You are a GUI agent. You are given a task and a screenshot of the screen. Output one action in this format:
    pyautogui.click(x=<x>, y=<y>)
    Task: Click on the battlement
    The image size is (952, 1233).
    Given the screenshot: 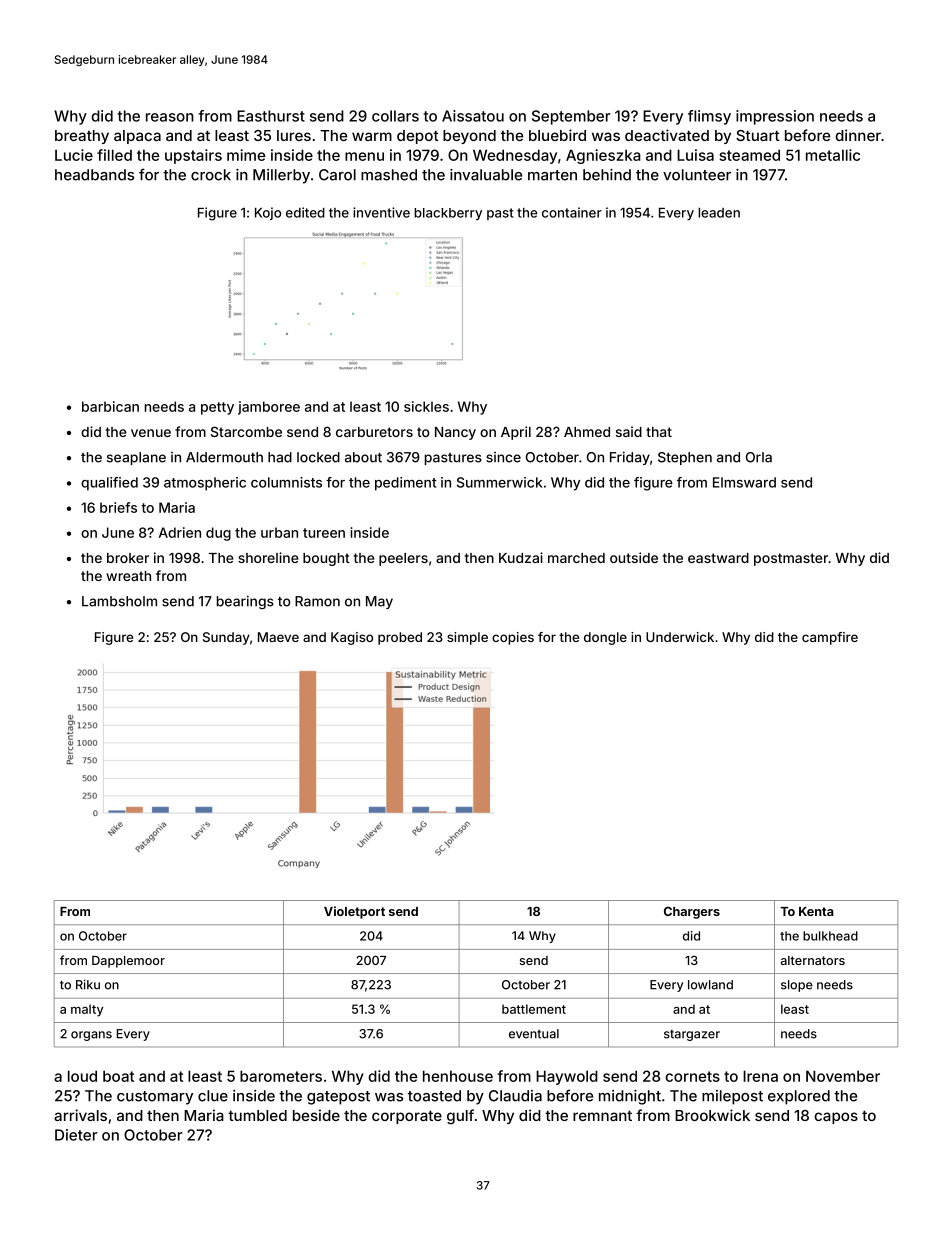 What is the action you would take?
    pyautogui.click(x=534, y=1009)
